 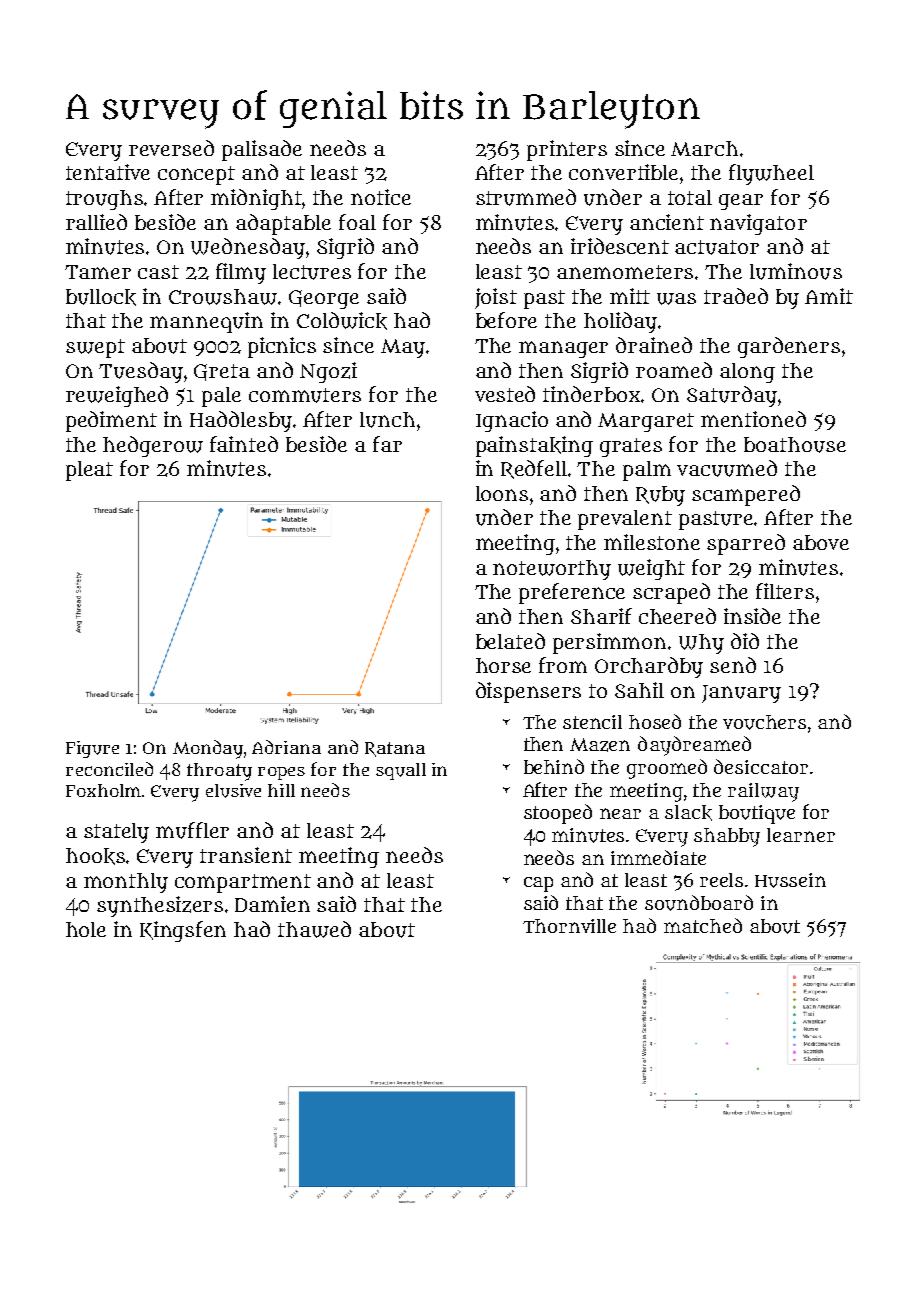 I want to click on Haddlesby, so click(x=241, y=421).
